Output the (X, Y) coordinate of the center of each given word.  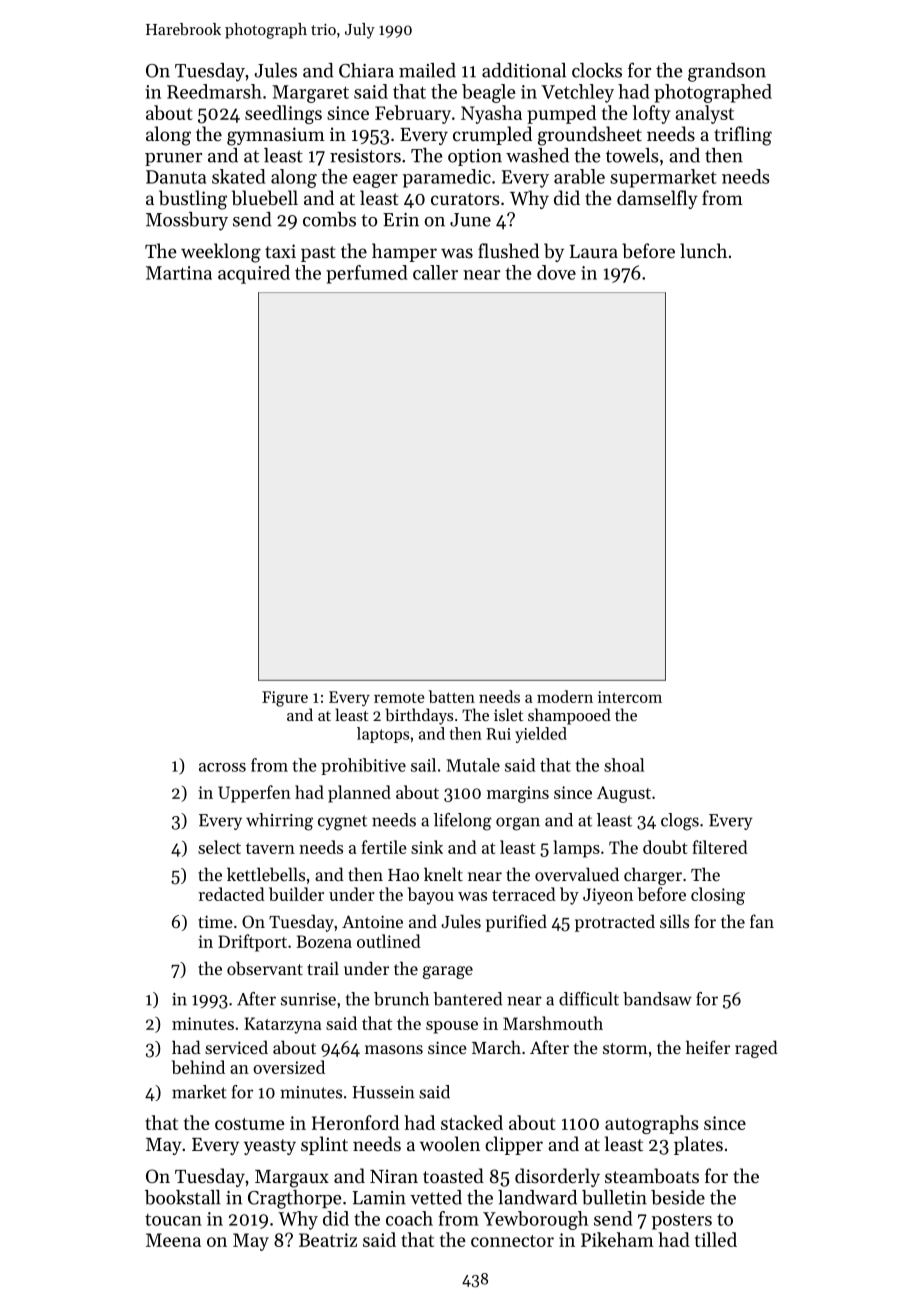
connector (512, 1241)
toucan (173, 1220)
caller (435, 272)
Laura (594, 251)
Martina (179, 273)
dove (556, 272)
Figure (285, 699)
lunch (703, 250)
